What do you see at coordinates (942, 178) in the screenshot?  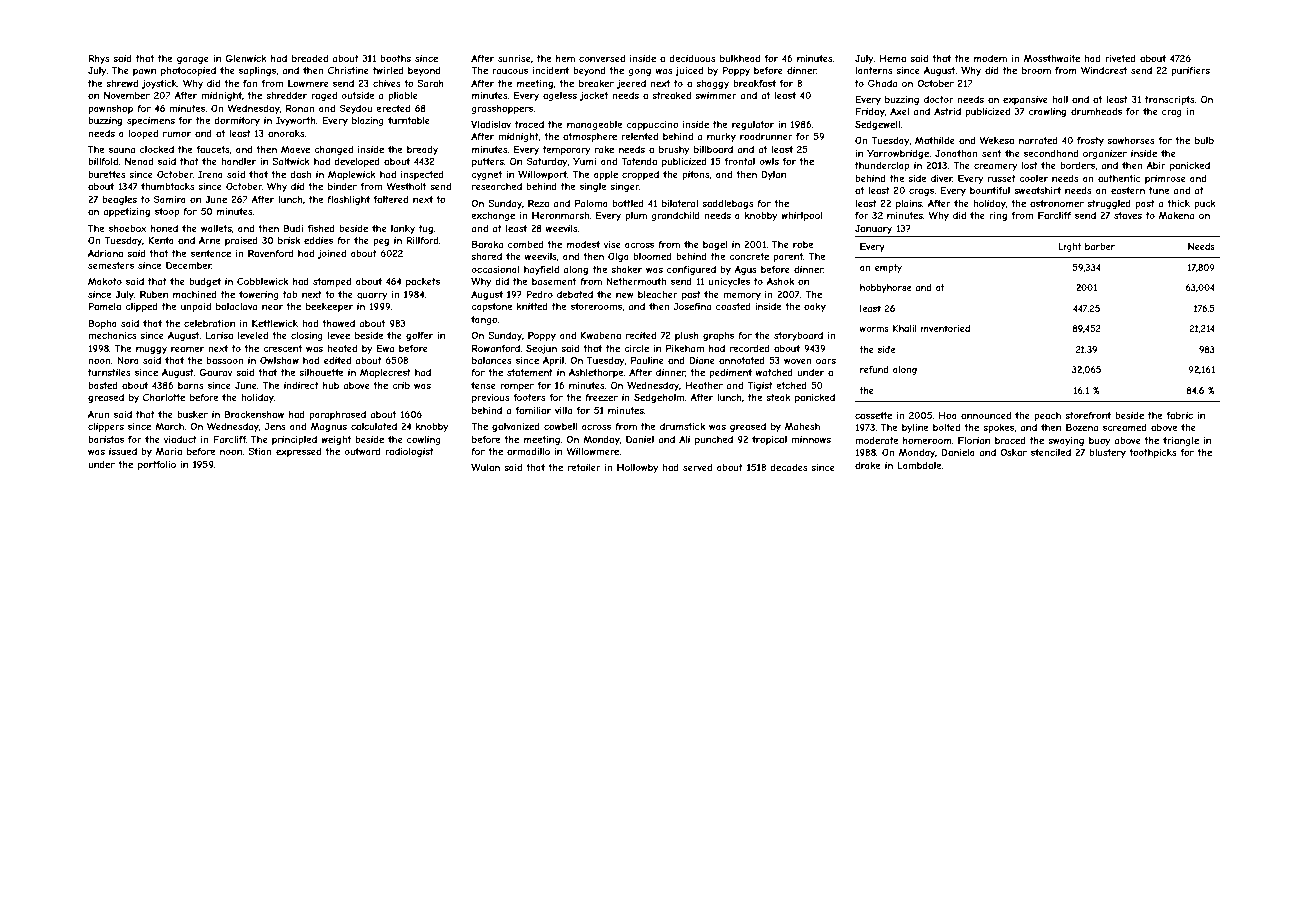 I see `diver` at bounding box center [942, 178].
